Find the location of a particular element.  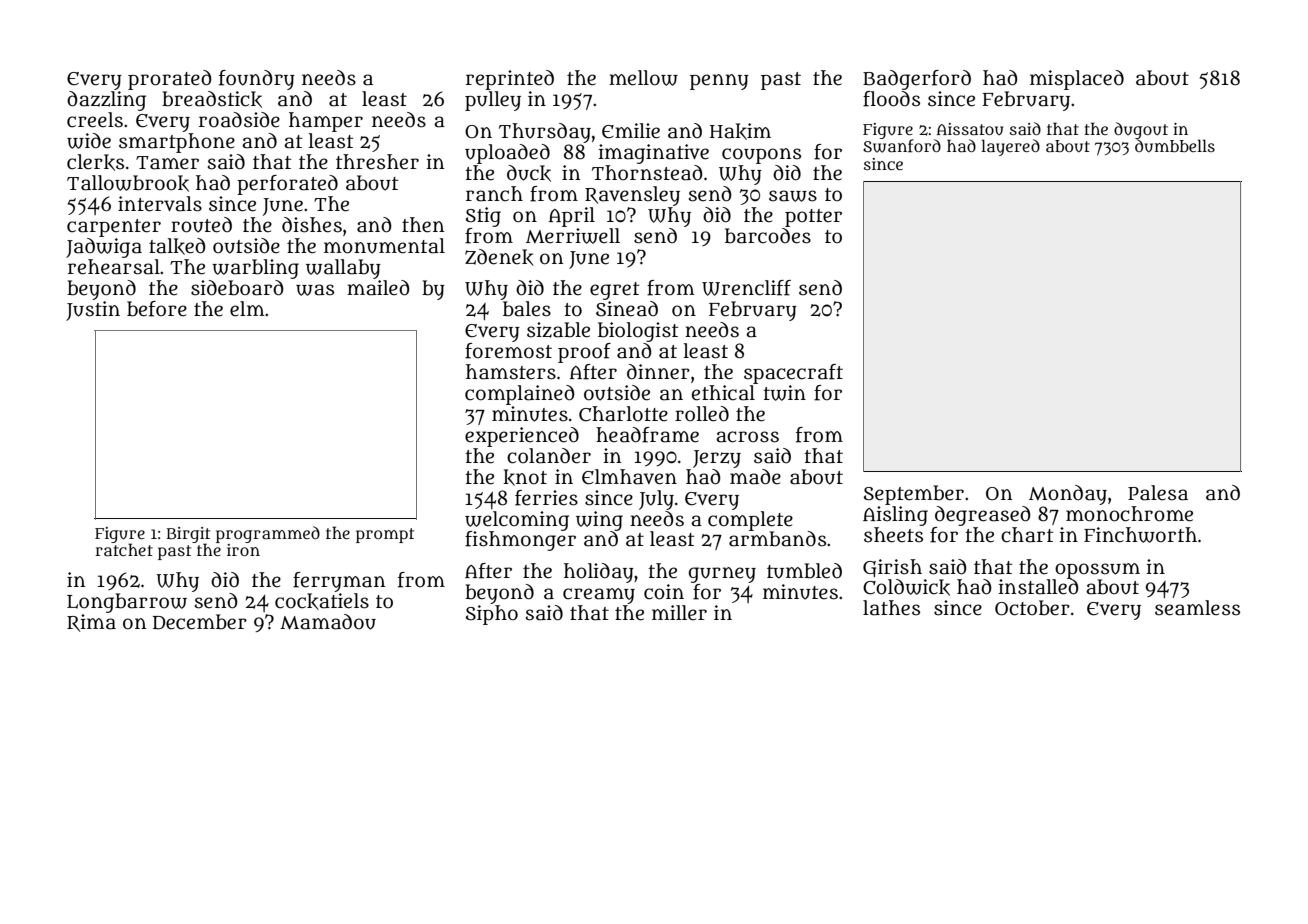

Swanford is located at coordinates (902, 146).
